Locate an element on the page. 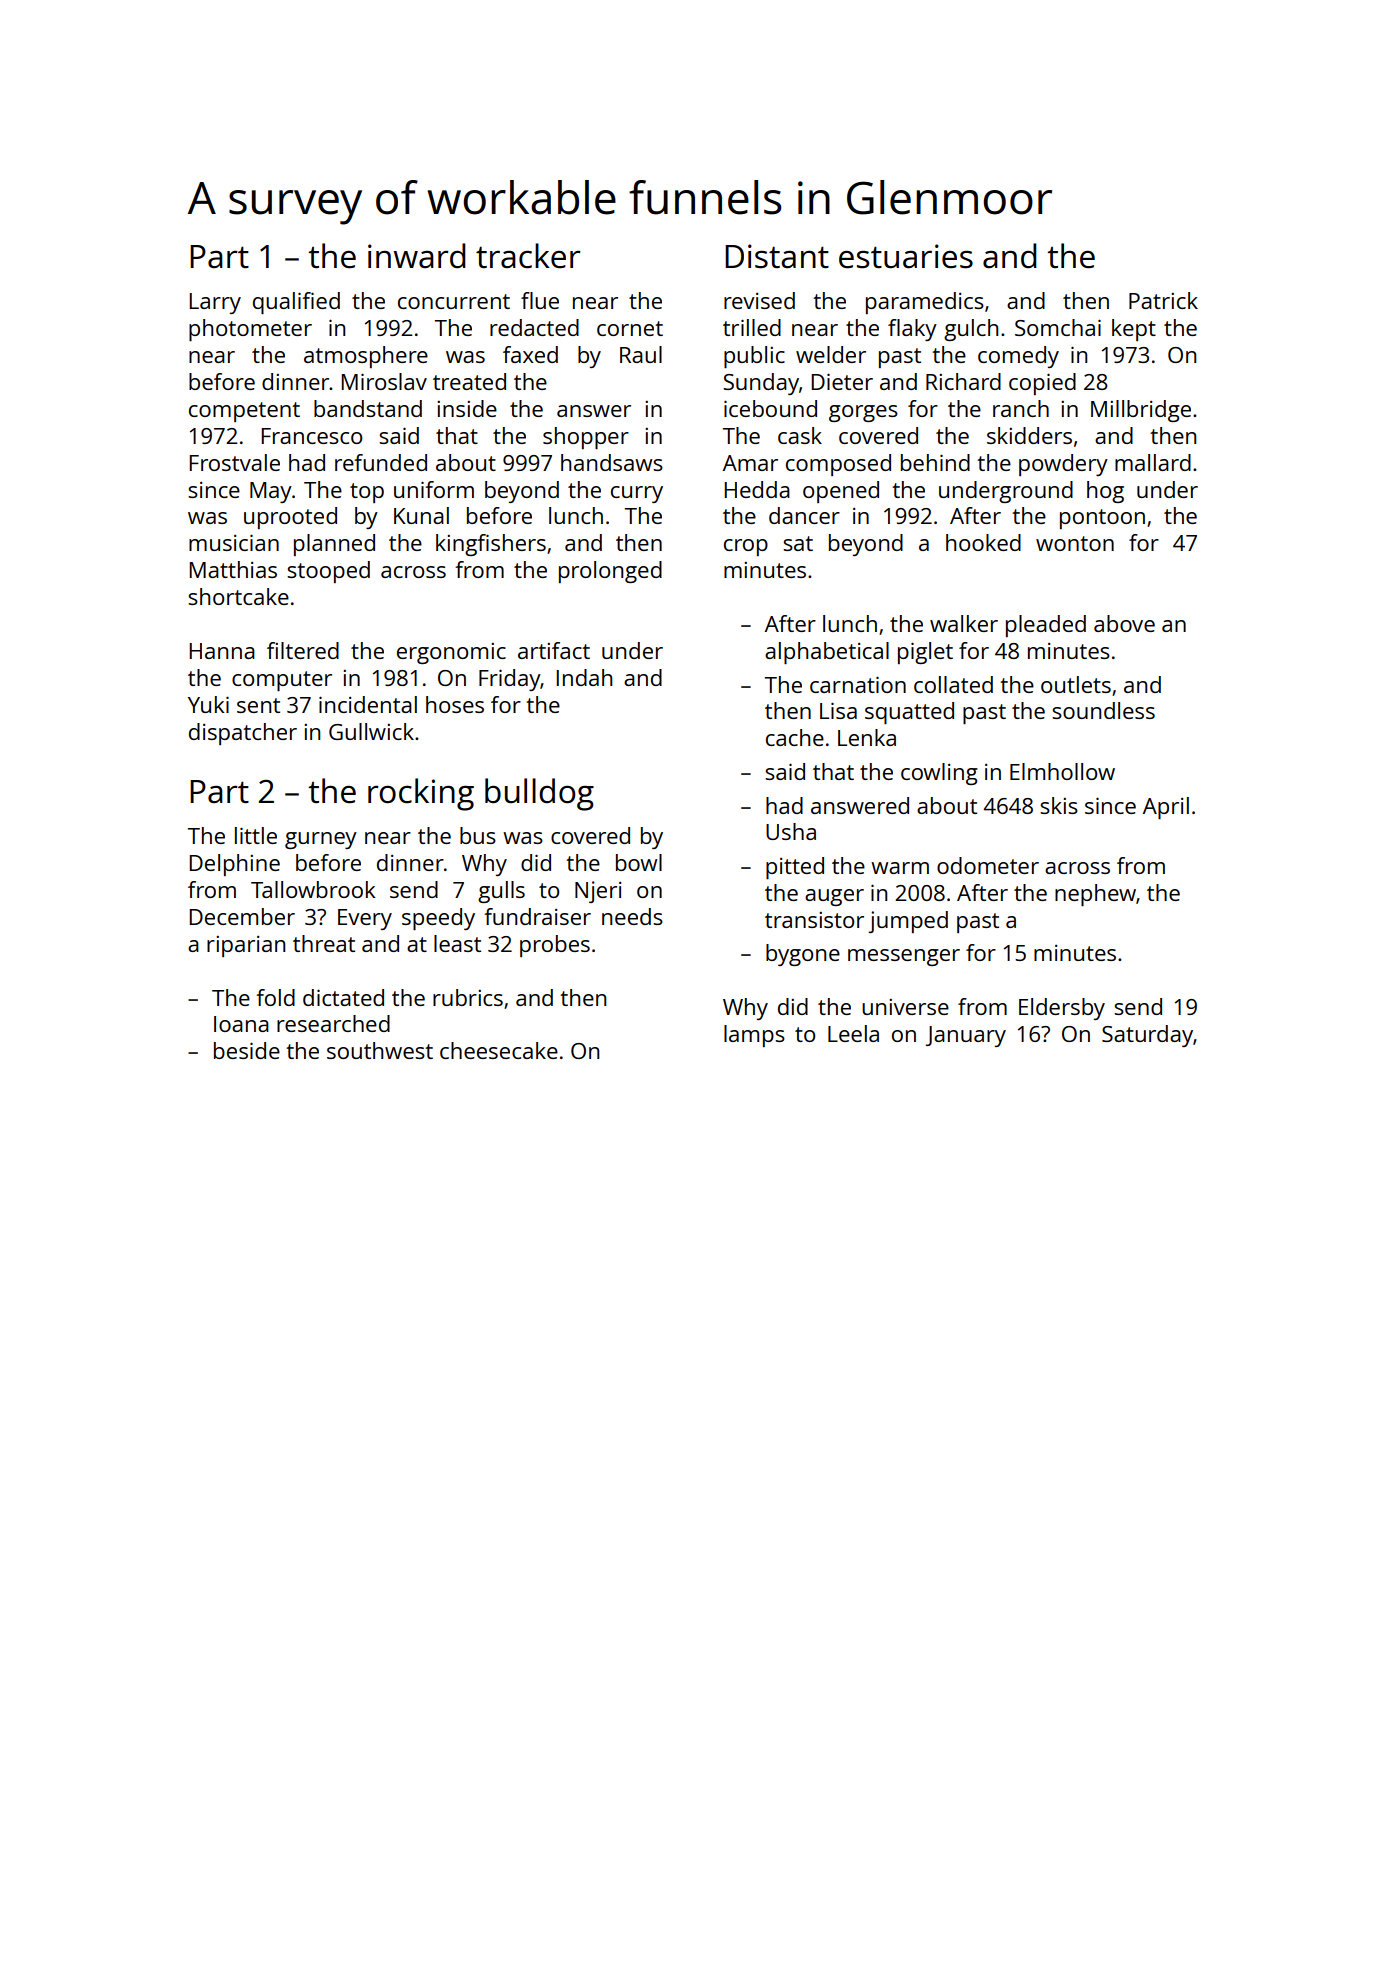 The height and width of the document is (1969, 1386). inward is located at coordinates (417, 256).
